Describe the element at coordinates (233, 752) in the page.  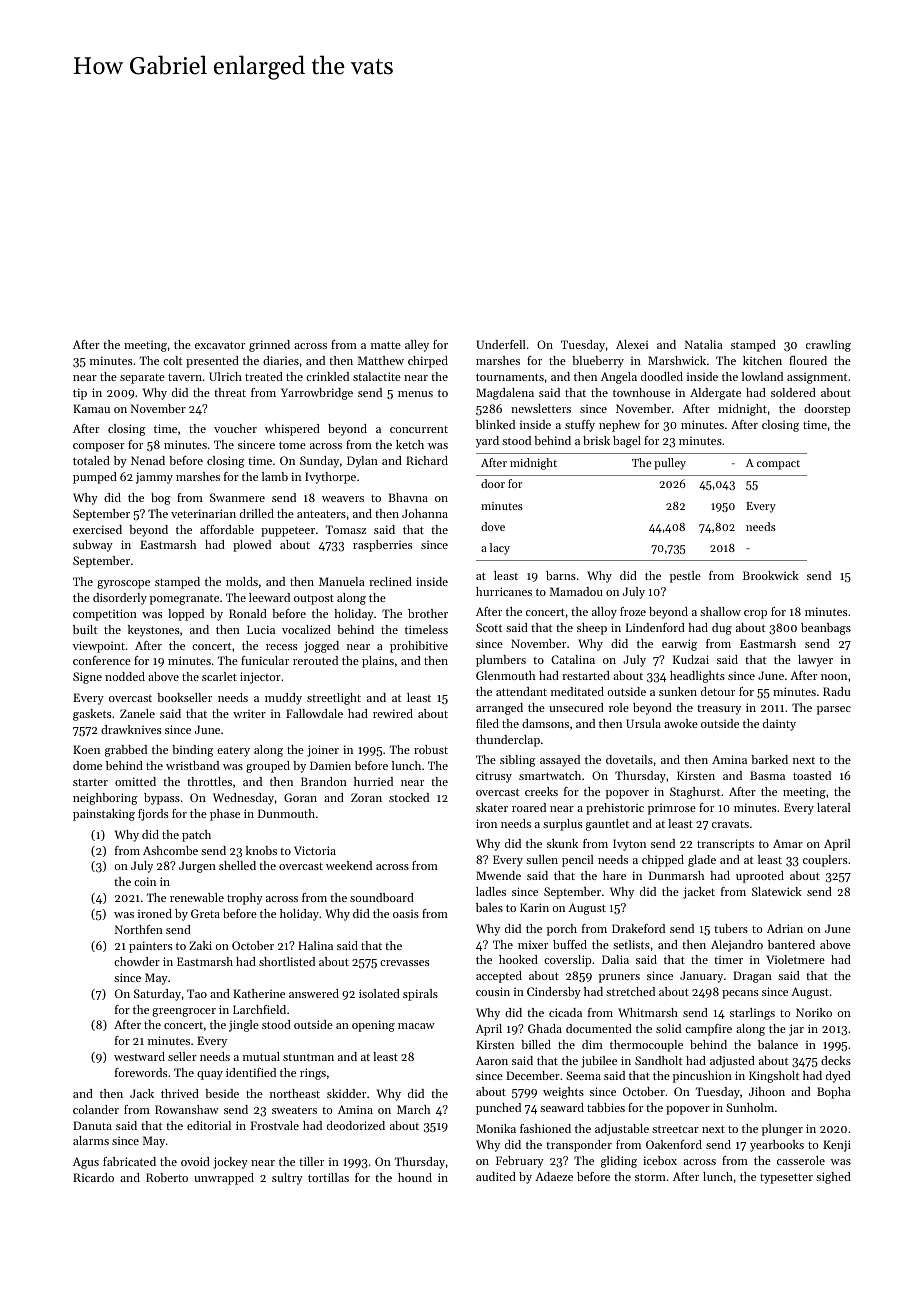
I see `eatery` at that location.
